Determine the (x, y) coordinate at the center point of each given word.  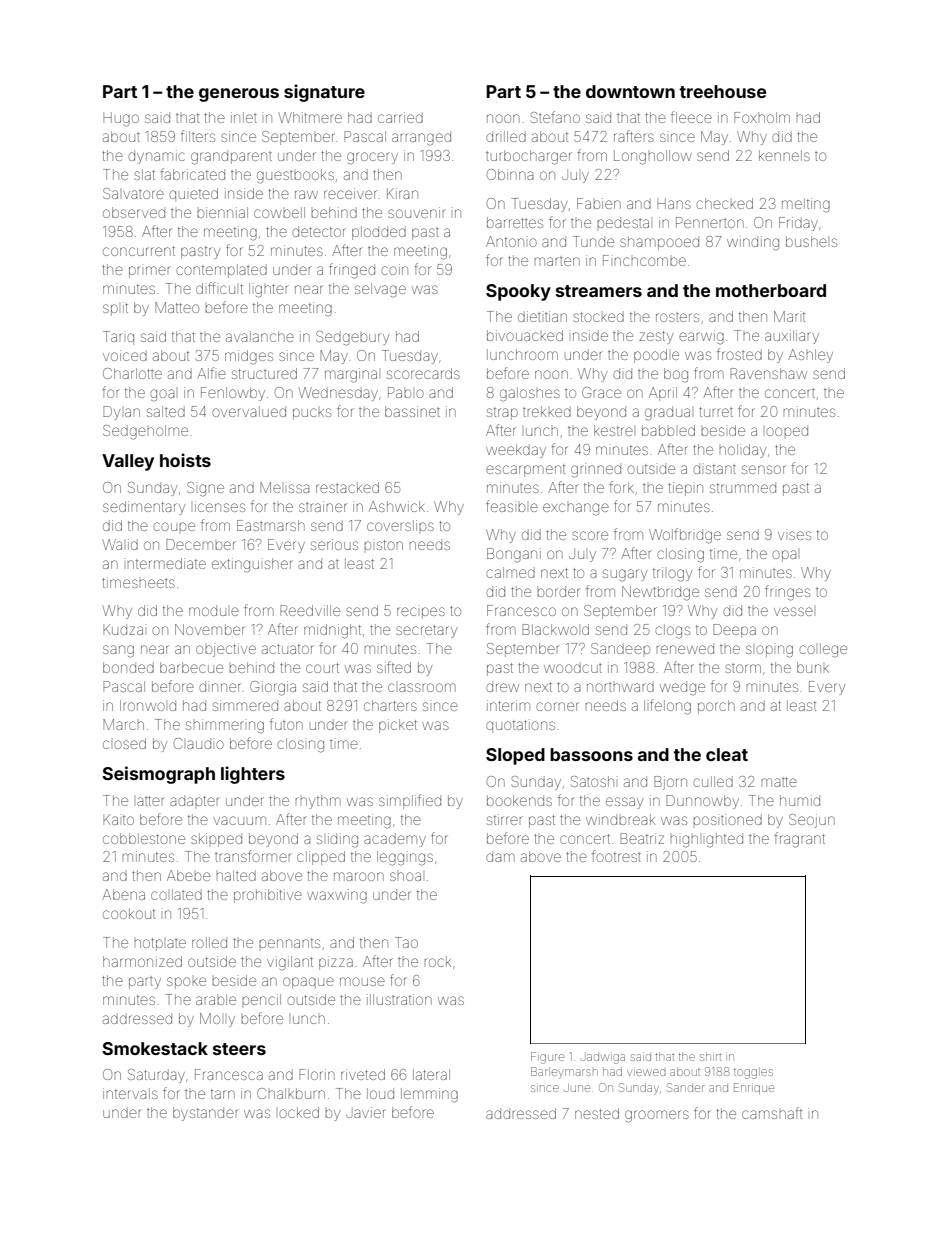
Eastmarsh (271, 525)
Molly (217, 1020)
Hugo (121, 119)
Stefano (555, 117)
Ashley (810, 356)
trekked (547, 411)
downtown (630, 91)
